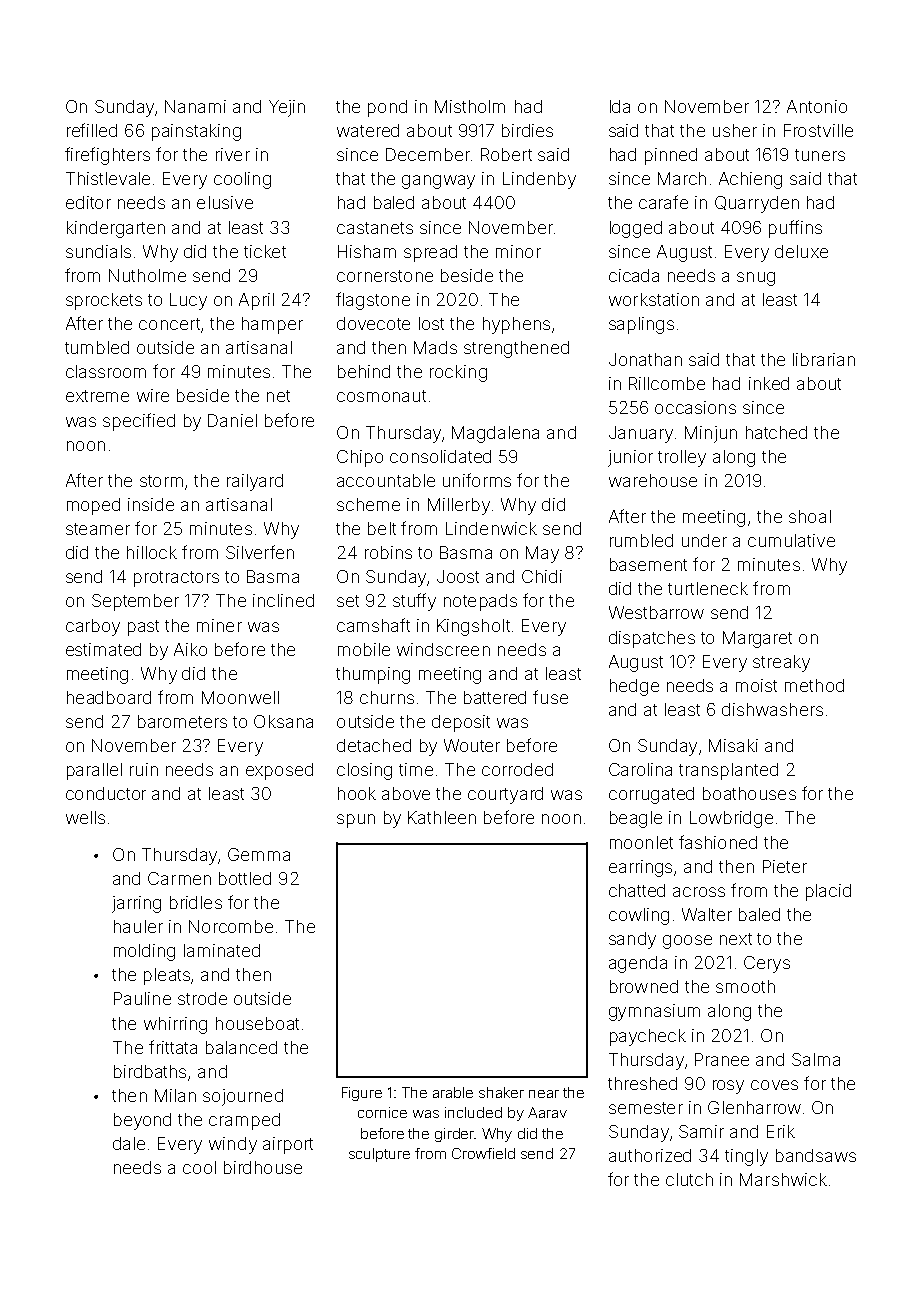 Image resolution: width=924 pixels, height=1308 pixels. Describe the element at coordinates (92, 130) in the screenshot. I see `refilled` at that location.
